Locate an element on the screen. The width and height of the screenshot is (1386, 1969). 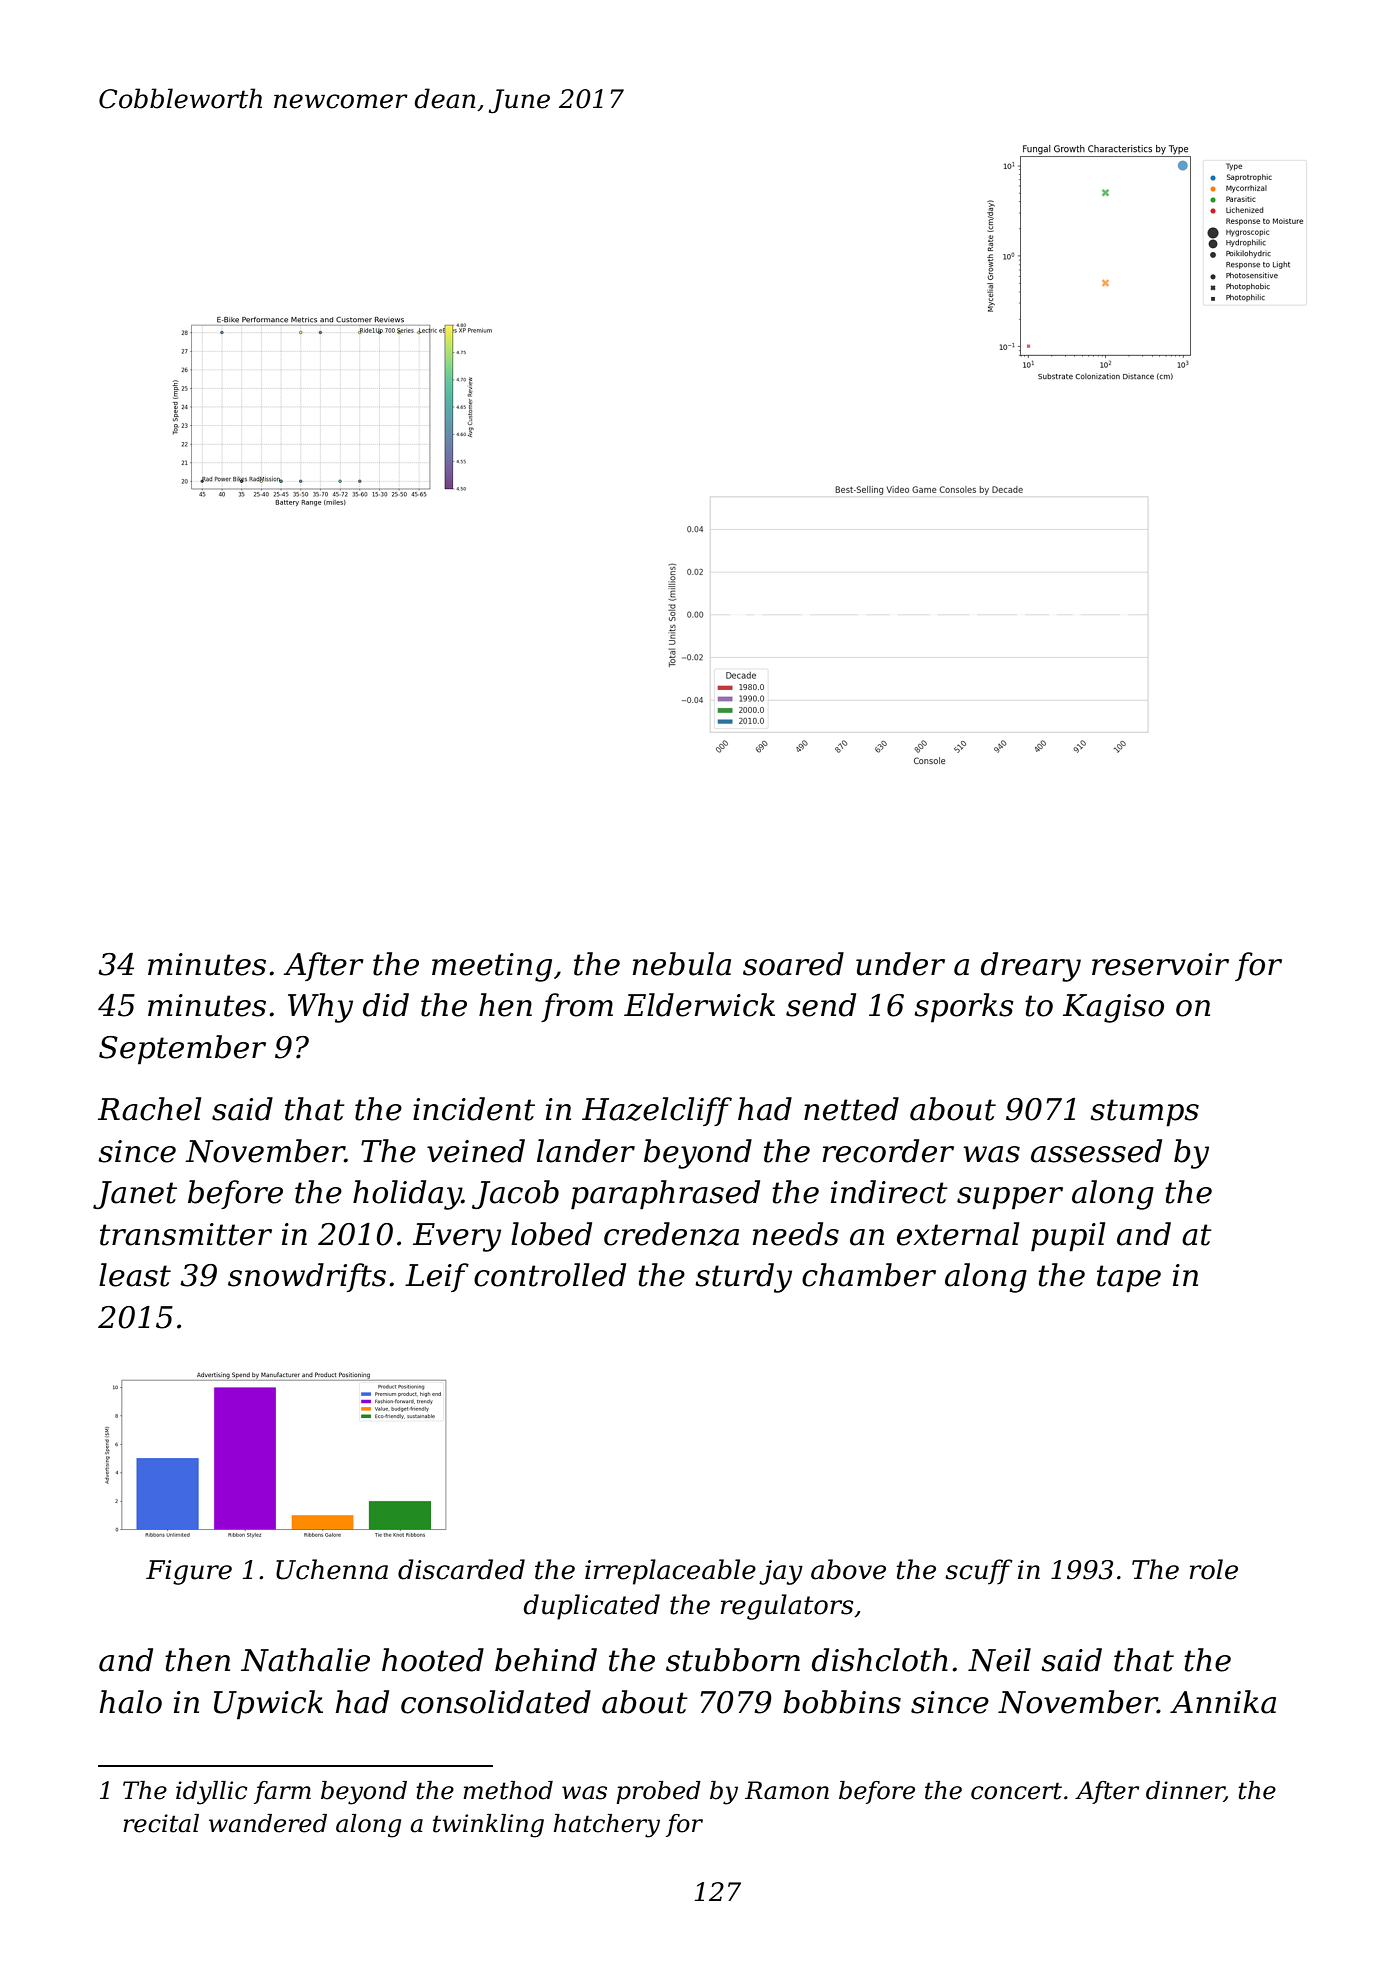
soared is located at coordinates (793, 964).
